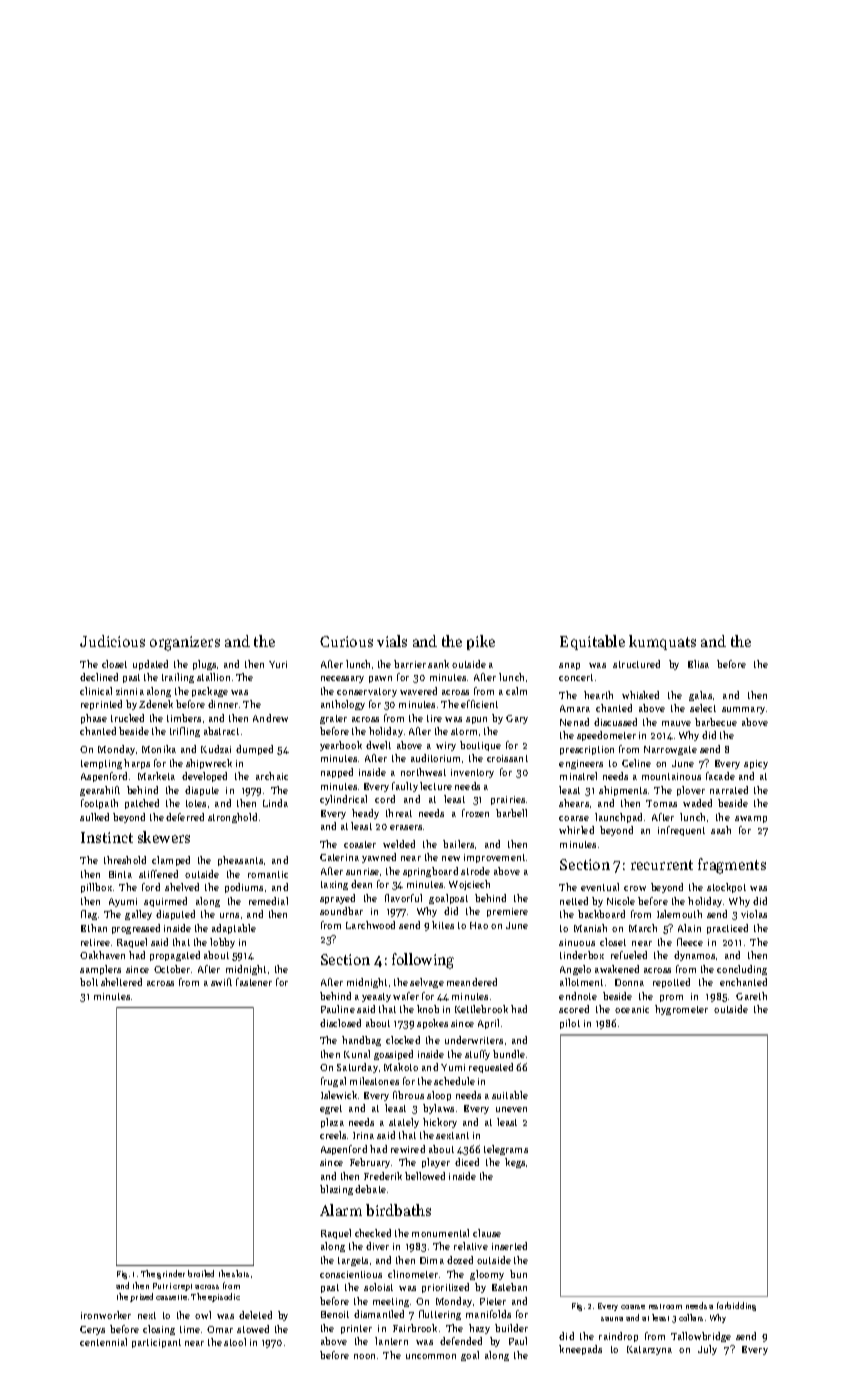 This screenshot has height=1400, width=849. What do you see at coordinates (743, 710) in the screenshot?
I see `summary` at bounding box center [743, 710].
